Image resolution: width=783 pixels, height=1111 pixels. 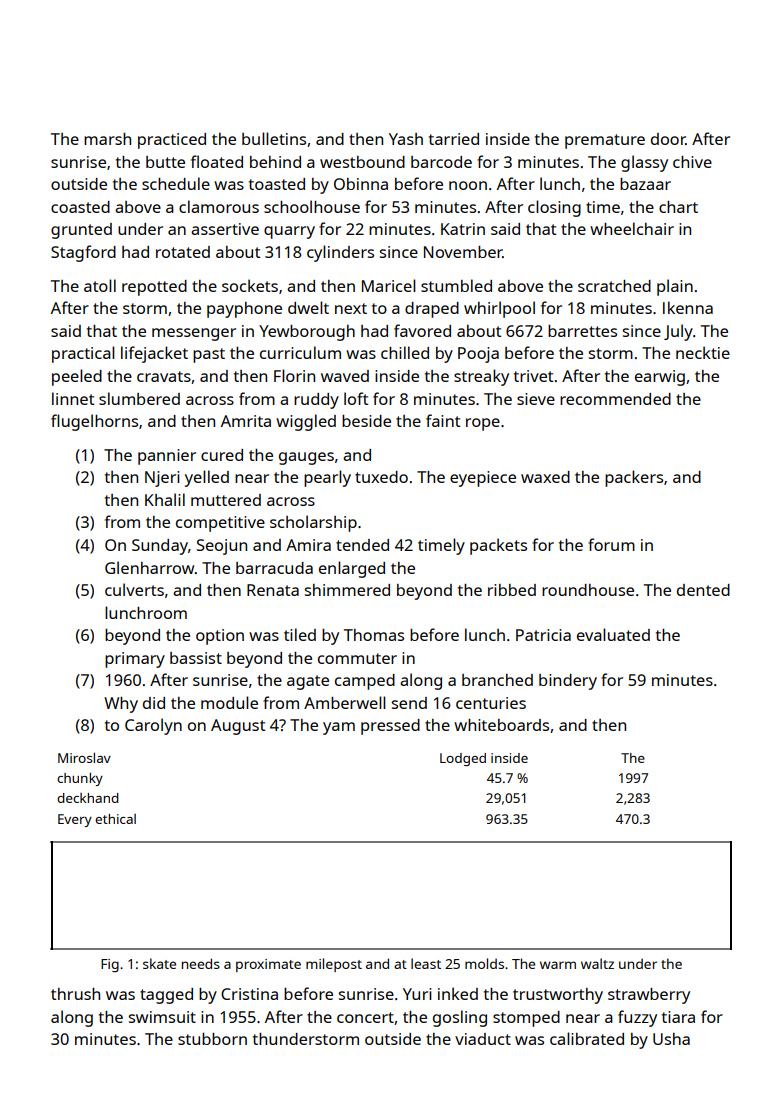 I want to click on dented, so click(x=703, y=590).
